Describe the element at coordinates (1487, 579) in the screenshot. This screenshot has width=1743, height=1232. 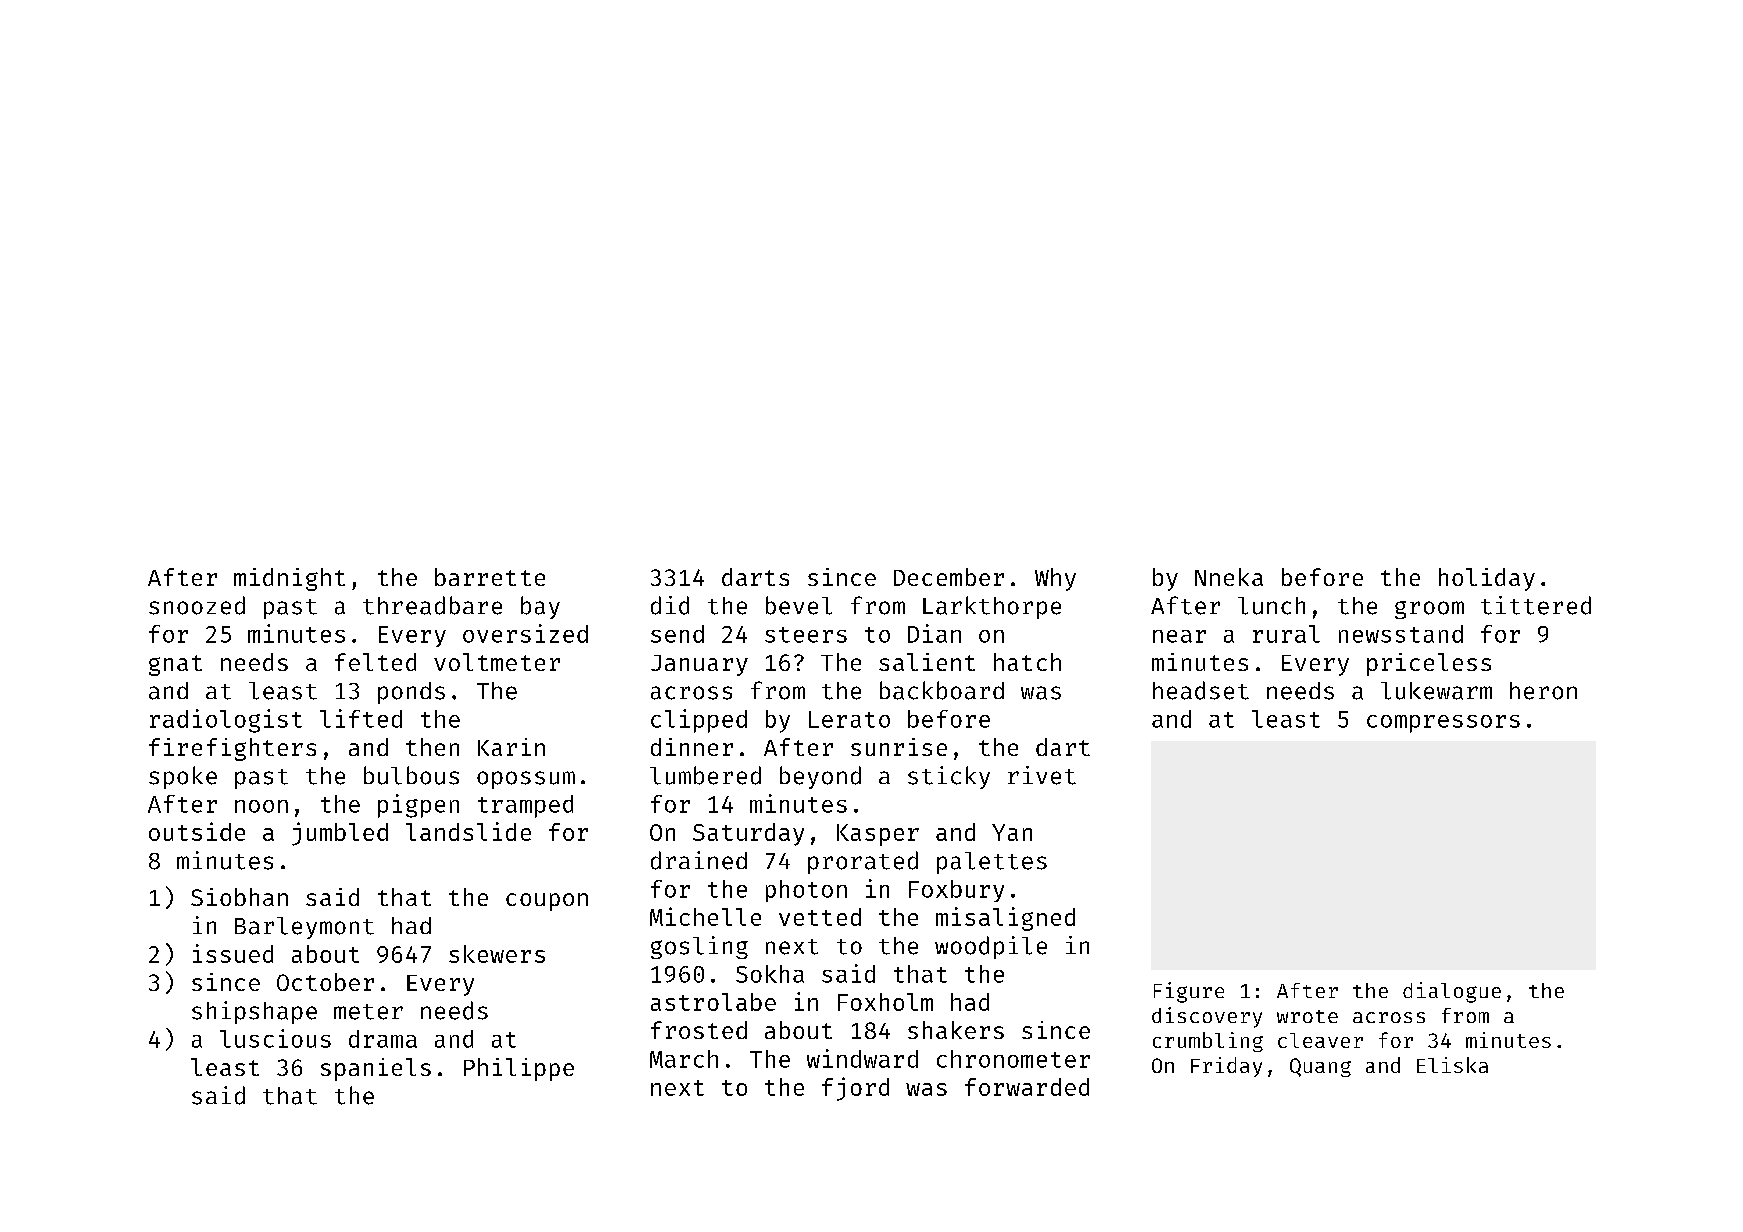
I see `holiday` at that location.
